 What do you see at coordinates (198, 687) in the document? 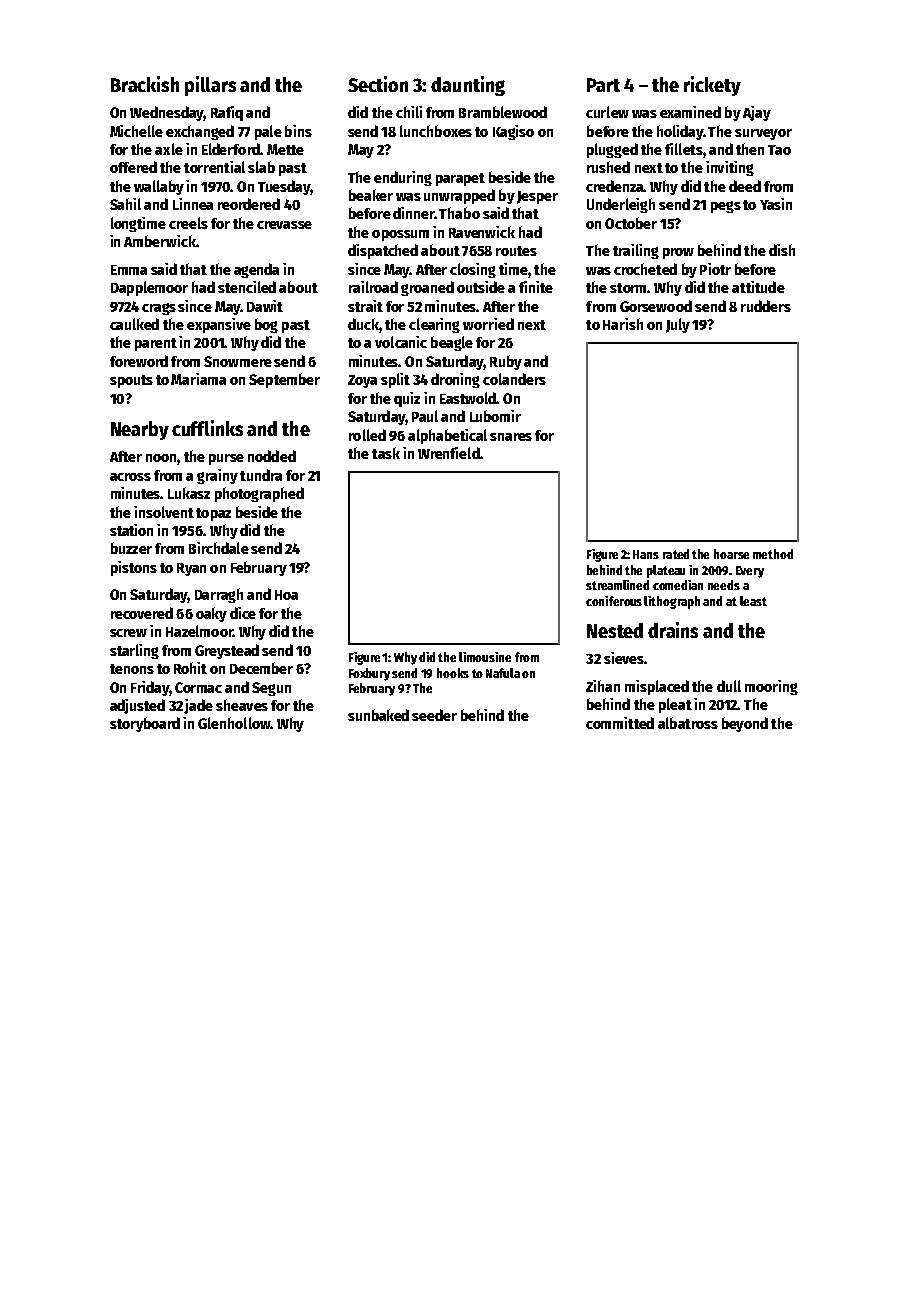
I see `Cormac` at bounding box center [198, 687].
